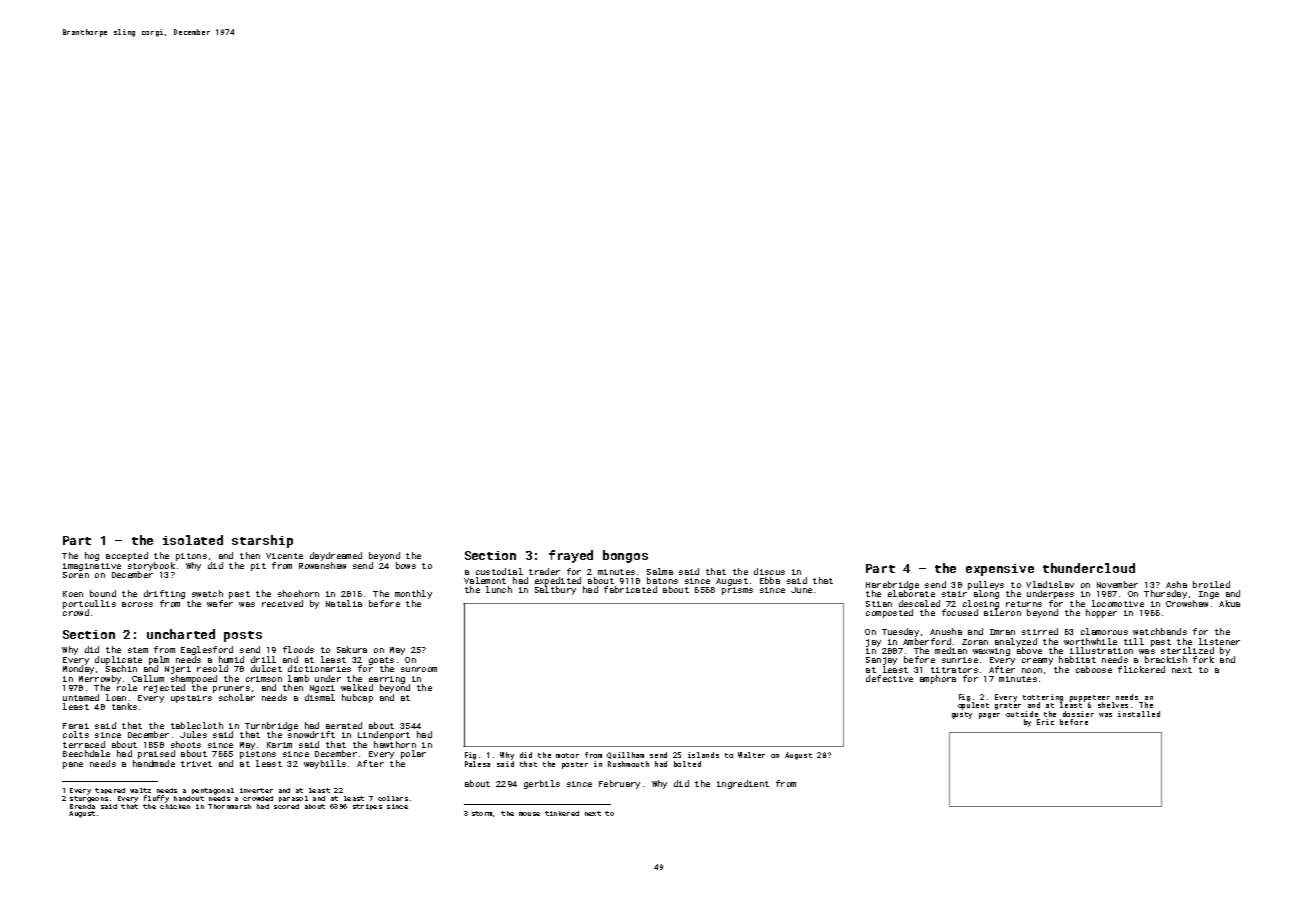  Describe the element at coordinates (282, 603) in the screenshot. I see `received` at that location.
